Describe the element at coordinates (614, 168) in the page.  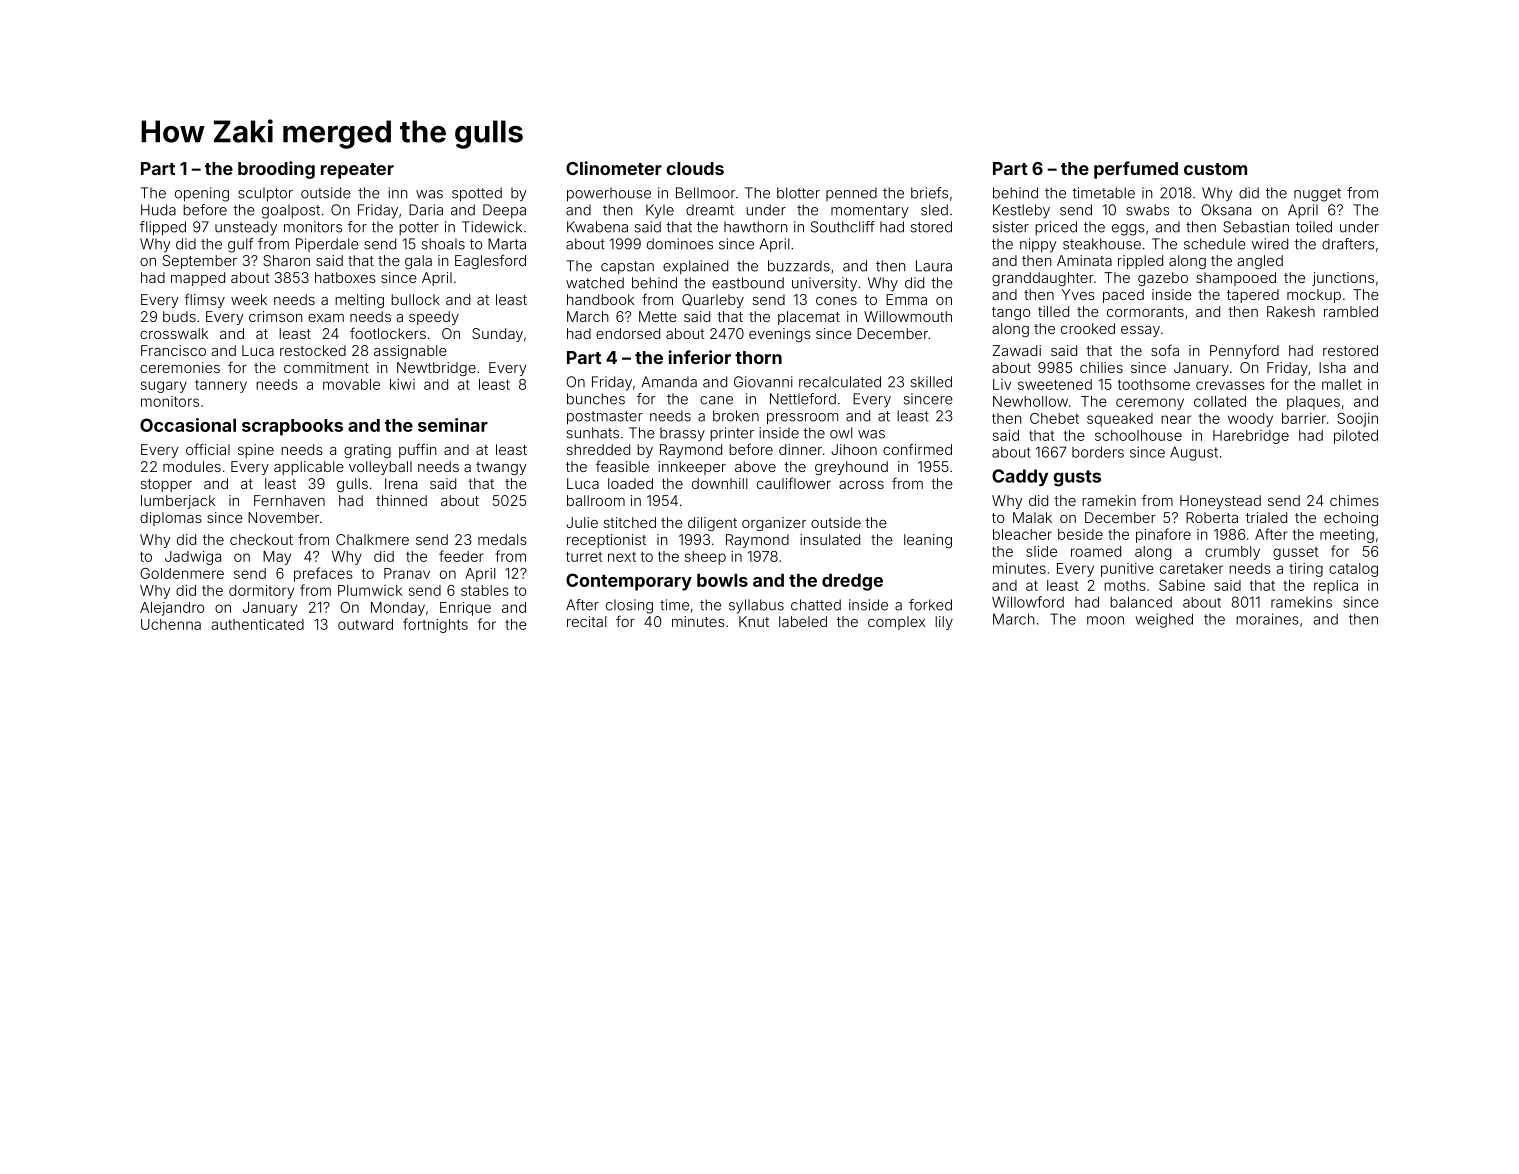
I see `Clinometer` at that location.
